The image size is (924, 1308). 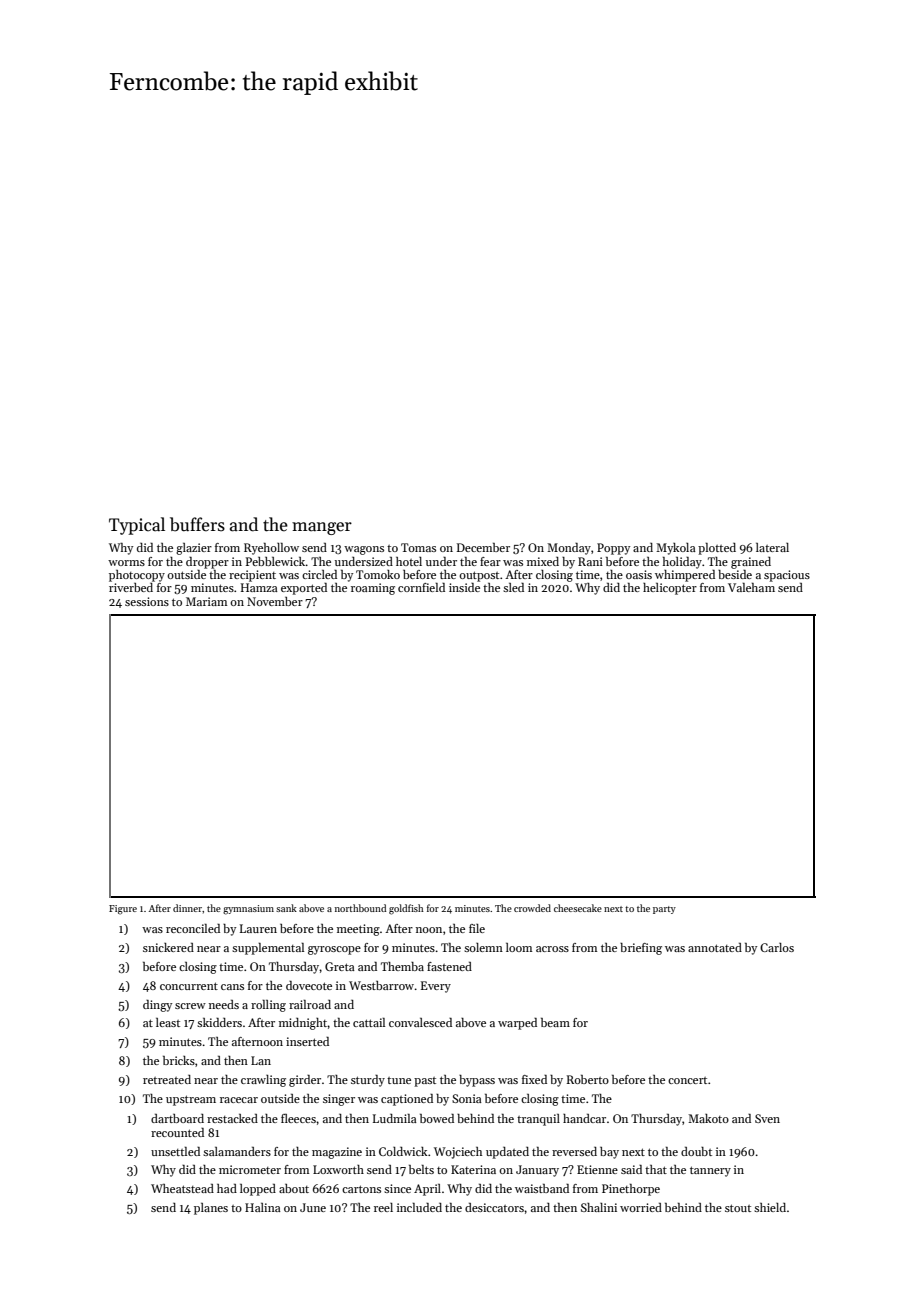 What do you see at coordinates (458, 1153) in the page?
I see `Wojciech` at bounding box center [458, 1153].
